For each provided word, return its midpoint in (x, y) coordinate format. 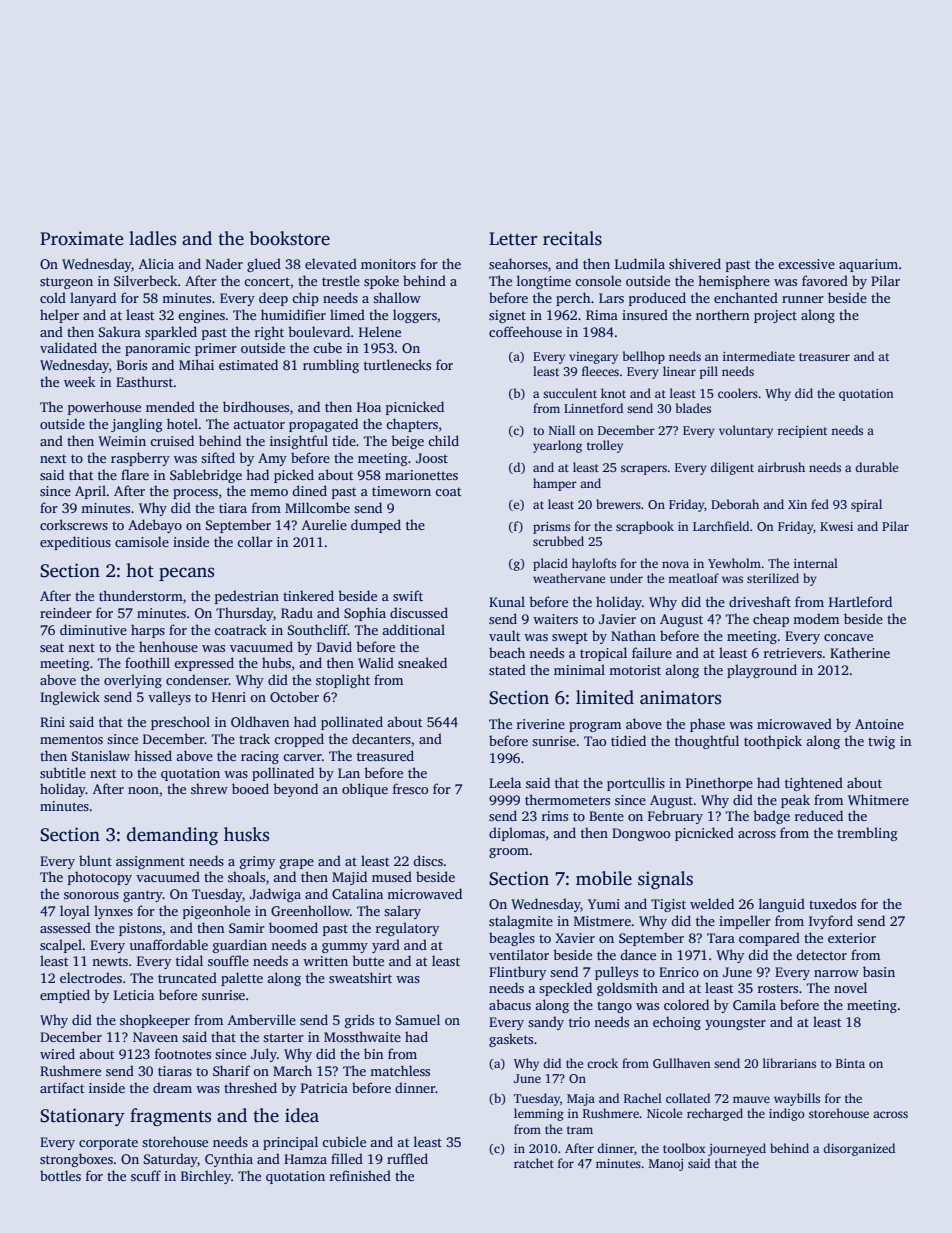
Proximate (81, 238)
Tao (595, 741)
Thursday (245, 614)
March (292, 1070)
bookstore (290, 238)
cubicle (344, 1141)
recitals (572, 238)
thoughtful (707, 742)
